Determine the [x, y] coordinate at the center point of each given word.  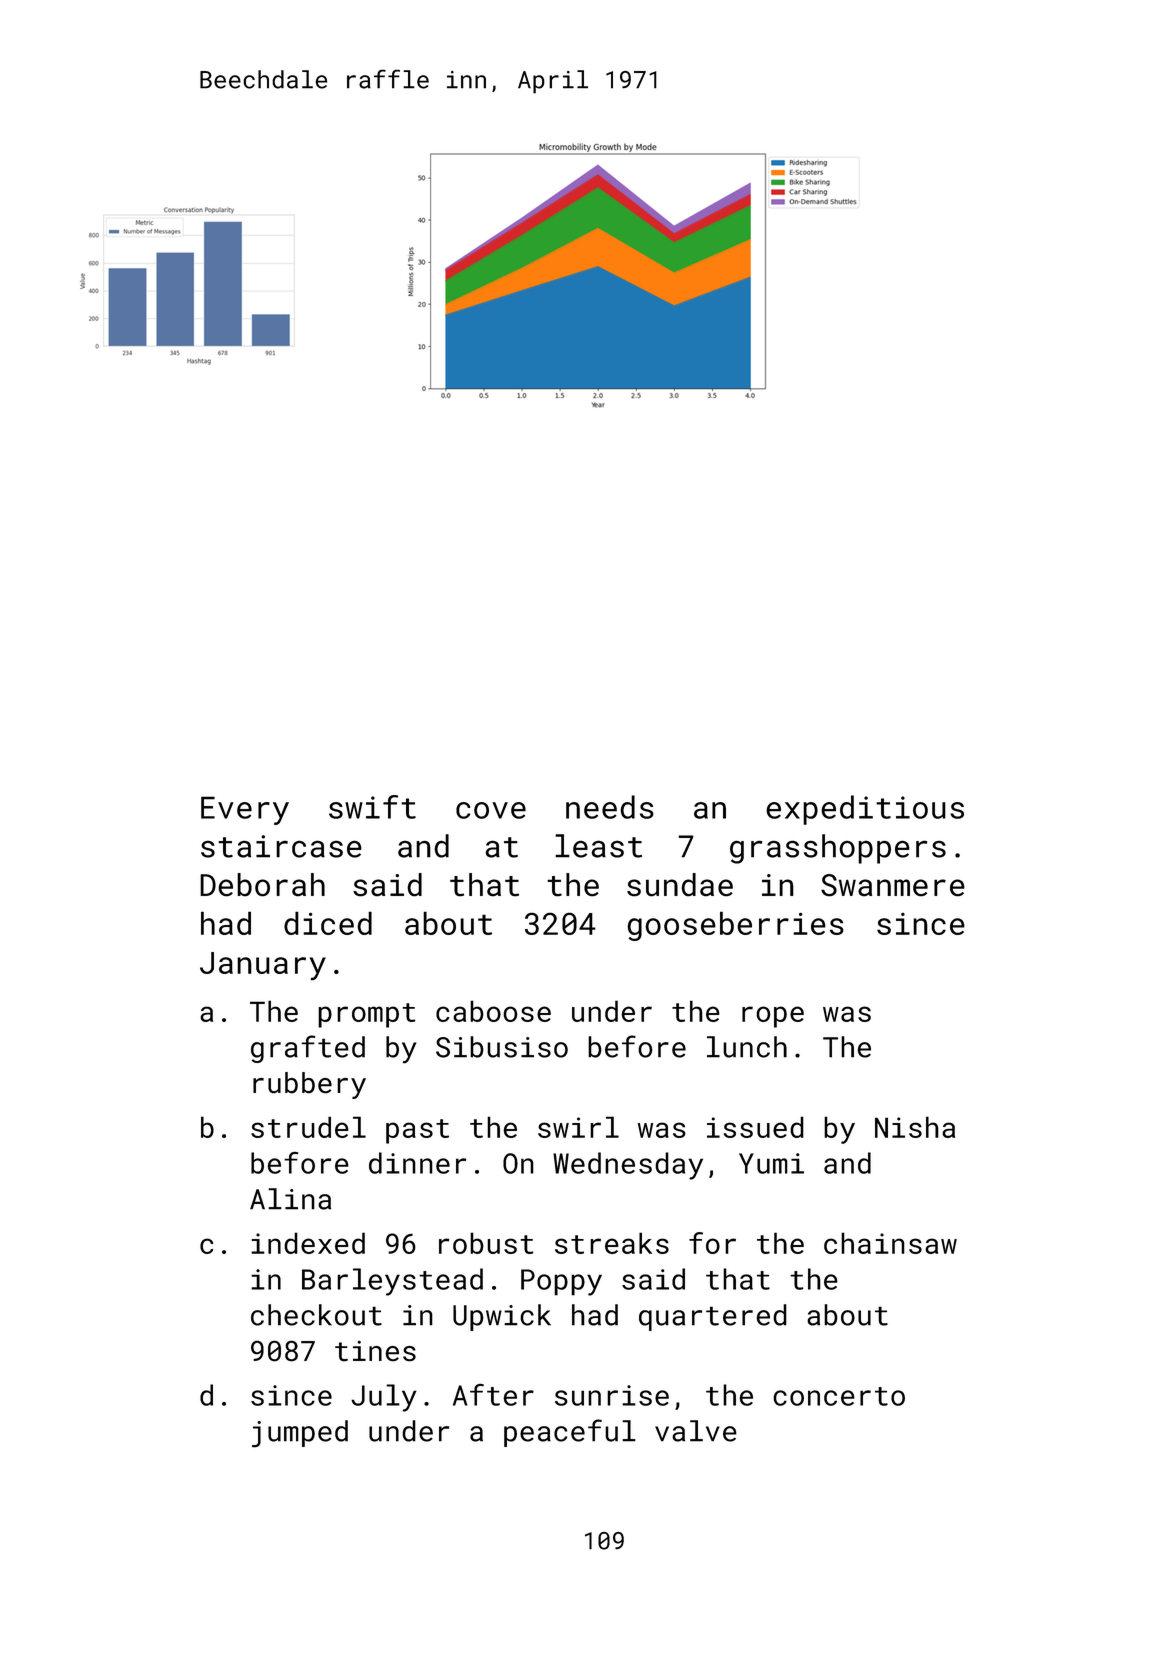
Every [245, 810]
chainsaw [890, 1243]
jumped [300, 1434]
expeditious [865, 810]
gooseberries [735, 926]
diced [328, 923]
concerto [839, 1396]
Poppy [561, 1282]
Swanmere [893, 885]
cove [491, 810]
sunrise [612, 1395]
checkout [316, 1315]
